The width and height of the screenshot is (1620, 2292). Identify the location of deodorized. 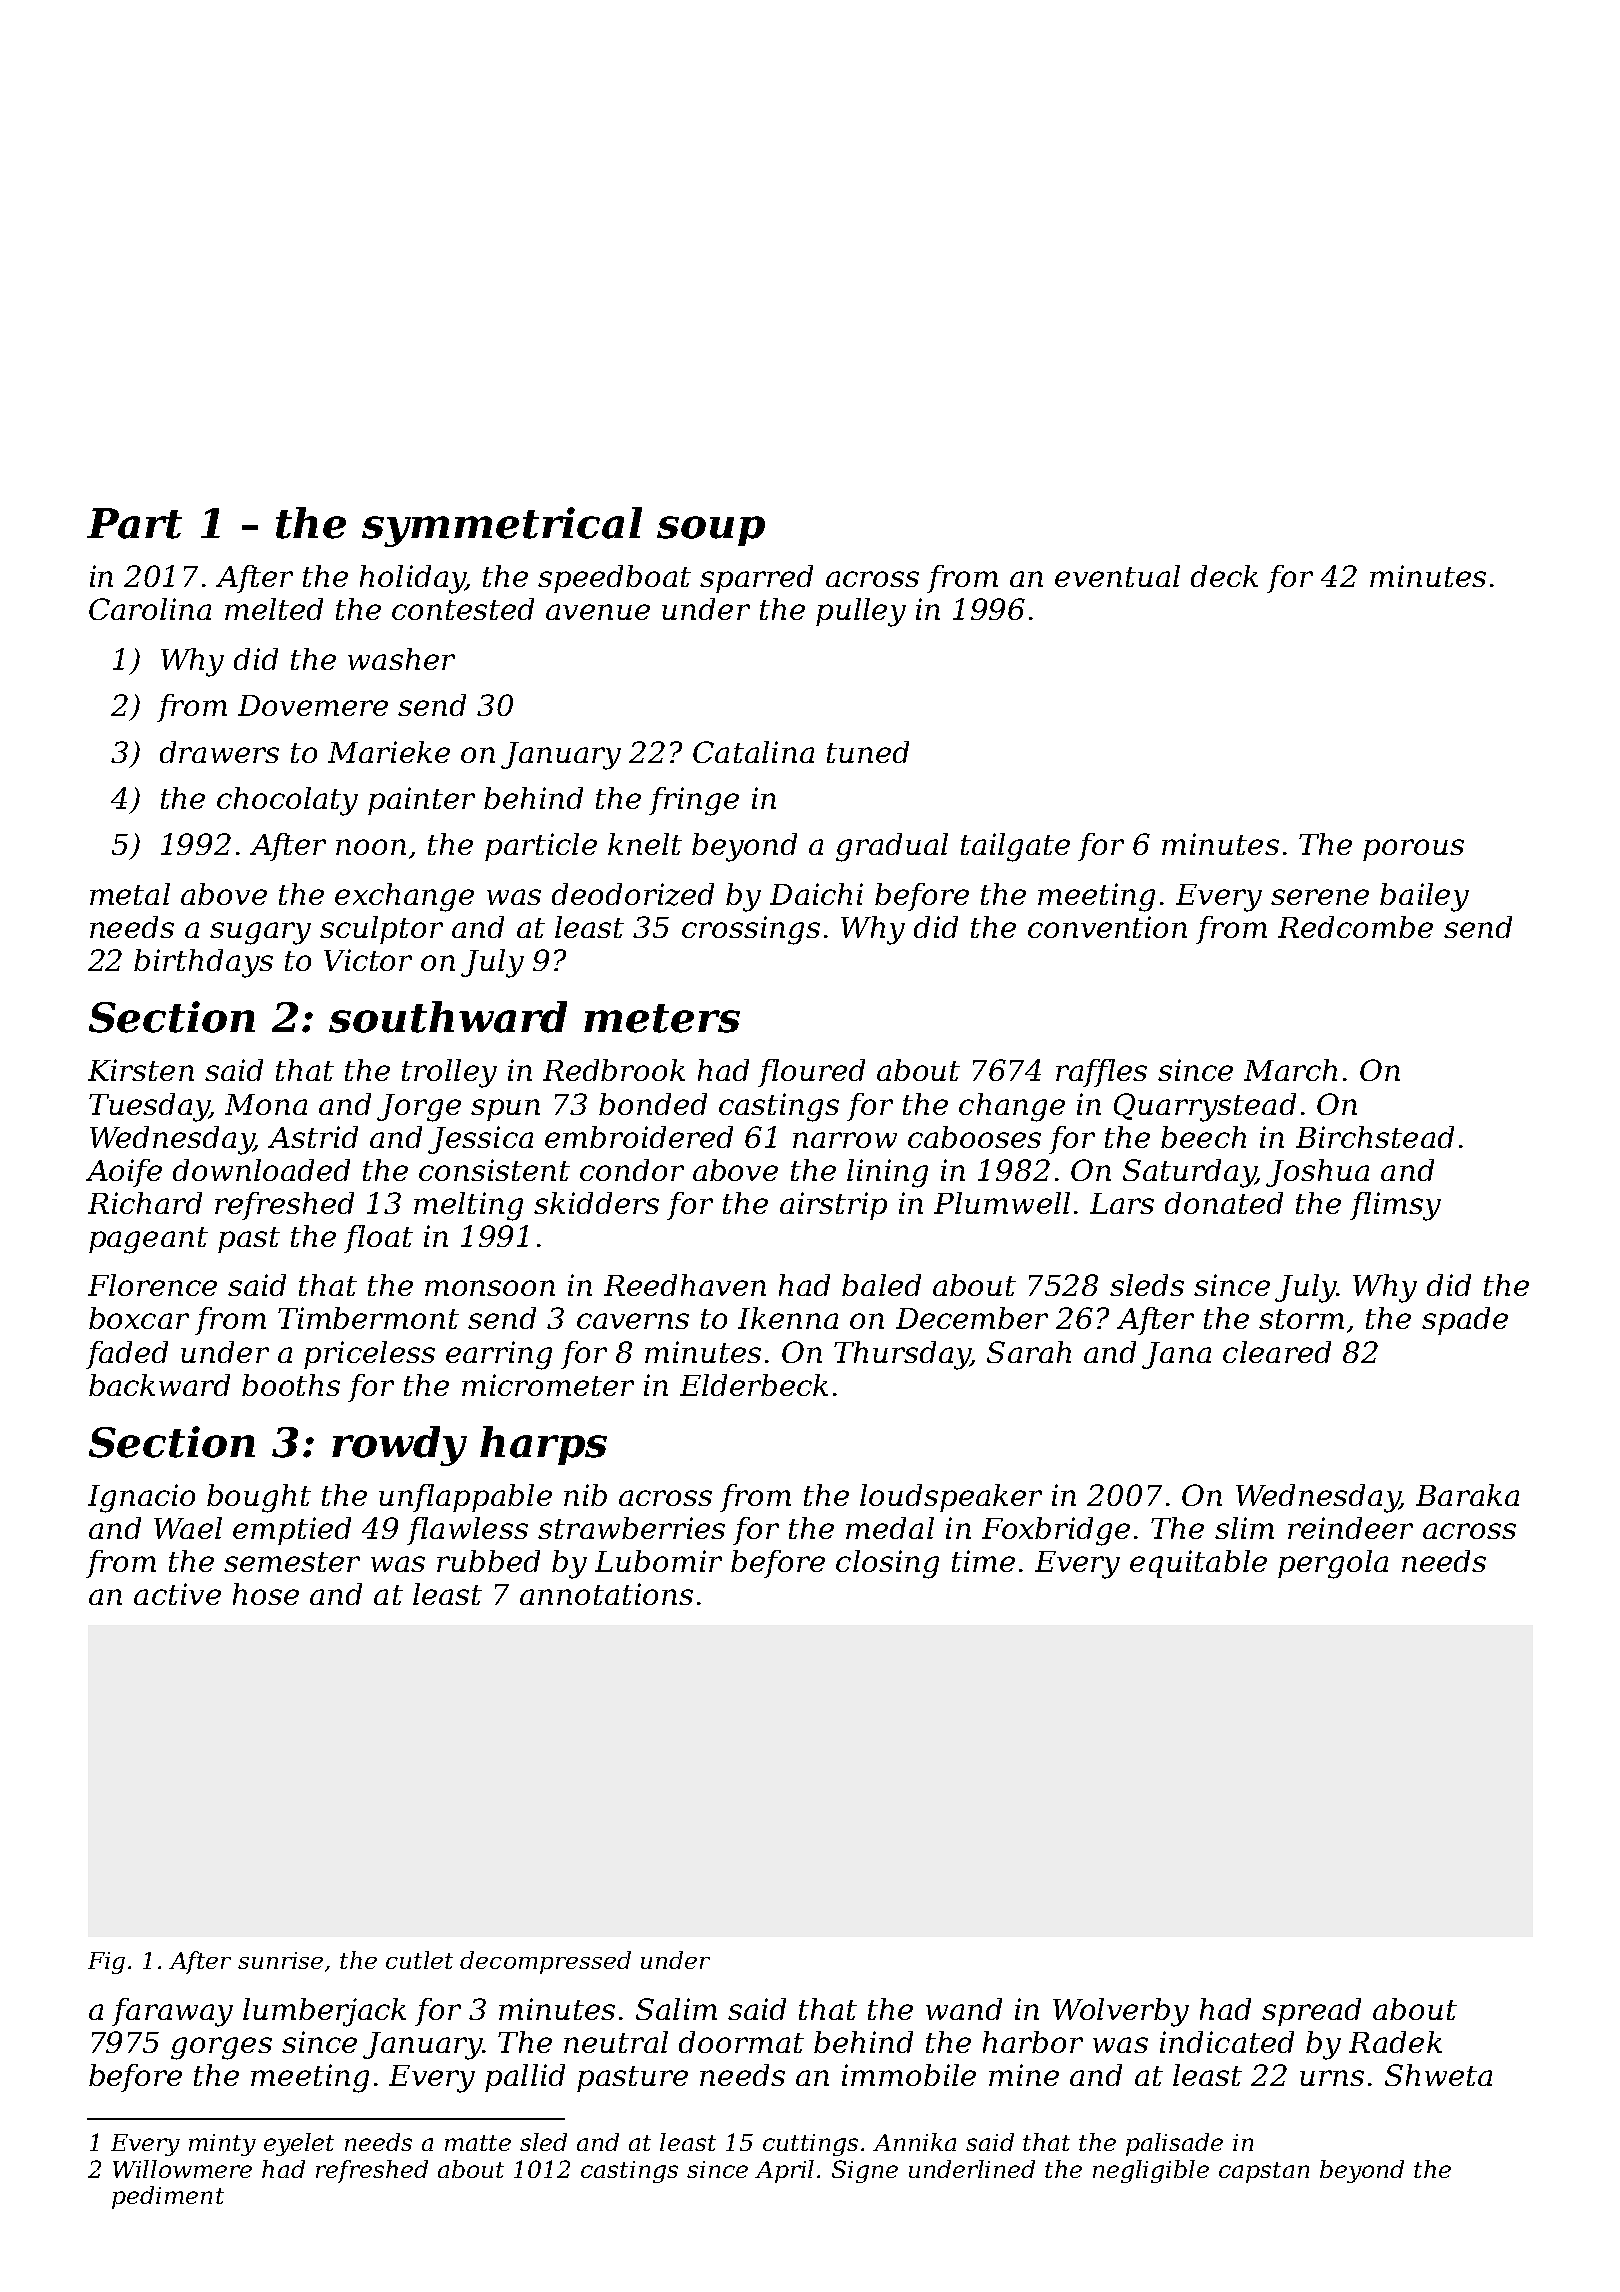
(633, 894).
